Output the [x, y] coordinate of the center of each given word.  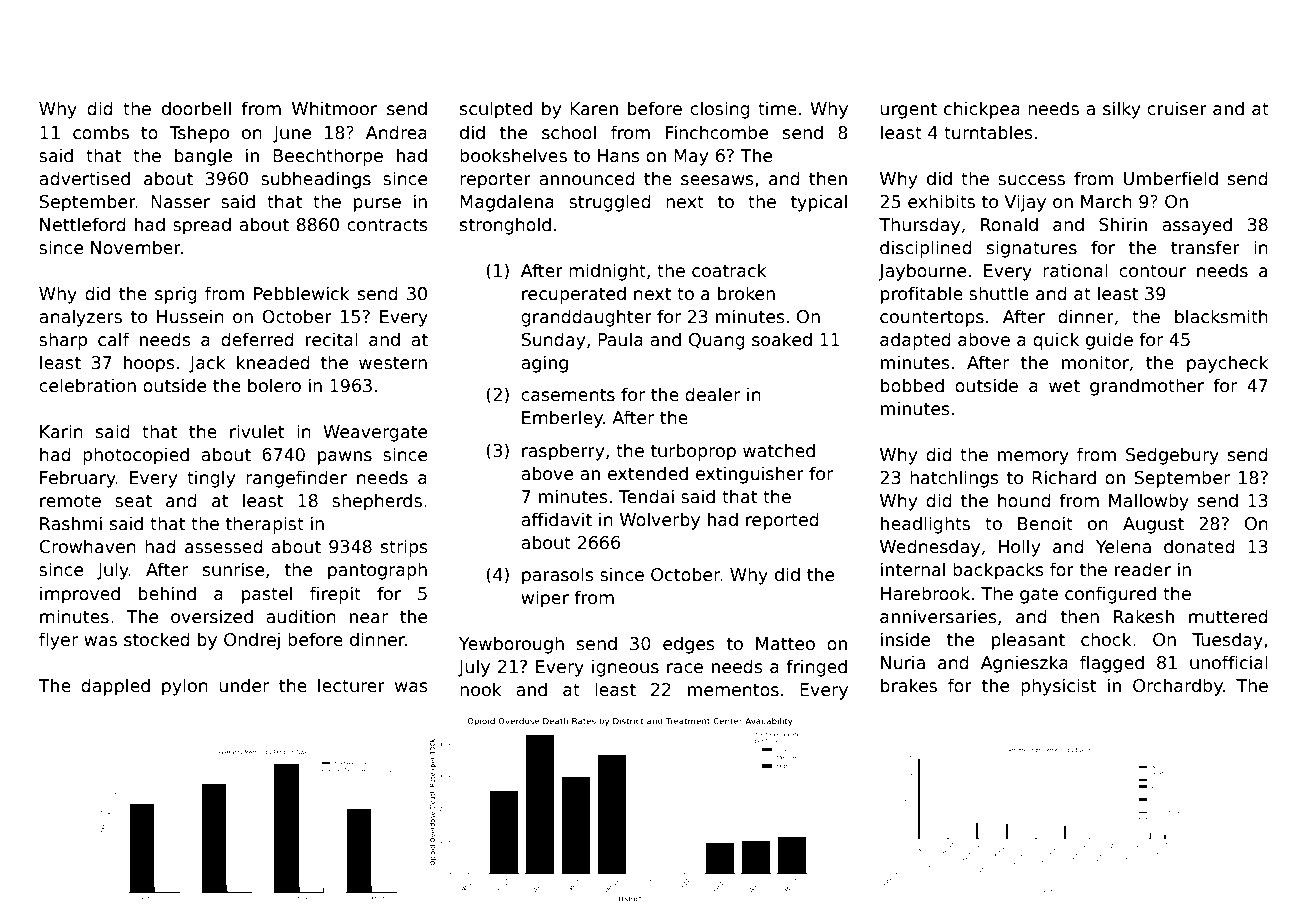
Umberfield [1171, 178]
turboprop [693, 452]
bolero [274, 385]
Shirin [1123, 224]
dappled [115, 687]
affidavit [556, 519]
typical [819, 203]
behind [167, 593]
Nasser [180, 202]
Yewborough [511, 645]
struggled [610, 203]
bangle [203, 157]
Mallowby [1149, 502]
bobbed [912, 385]
